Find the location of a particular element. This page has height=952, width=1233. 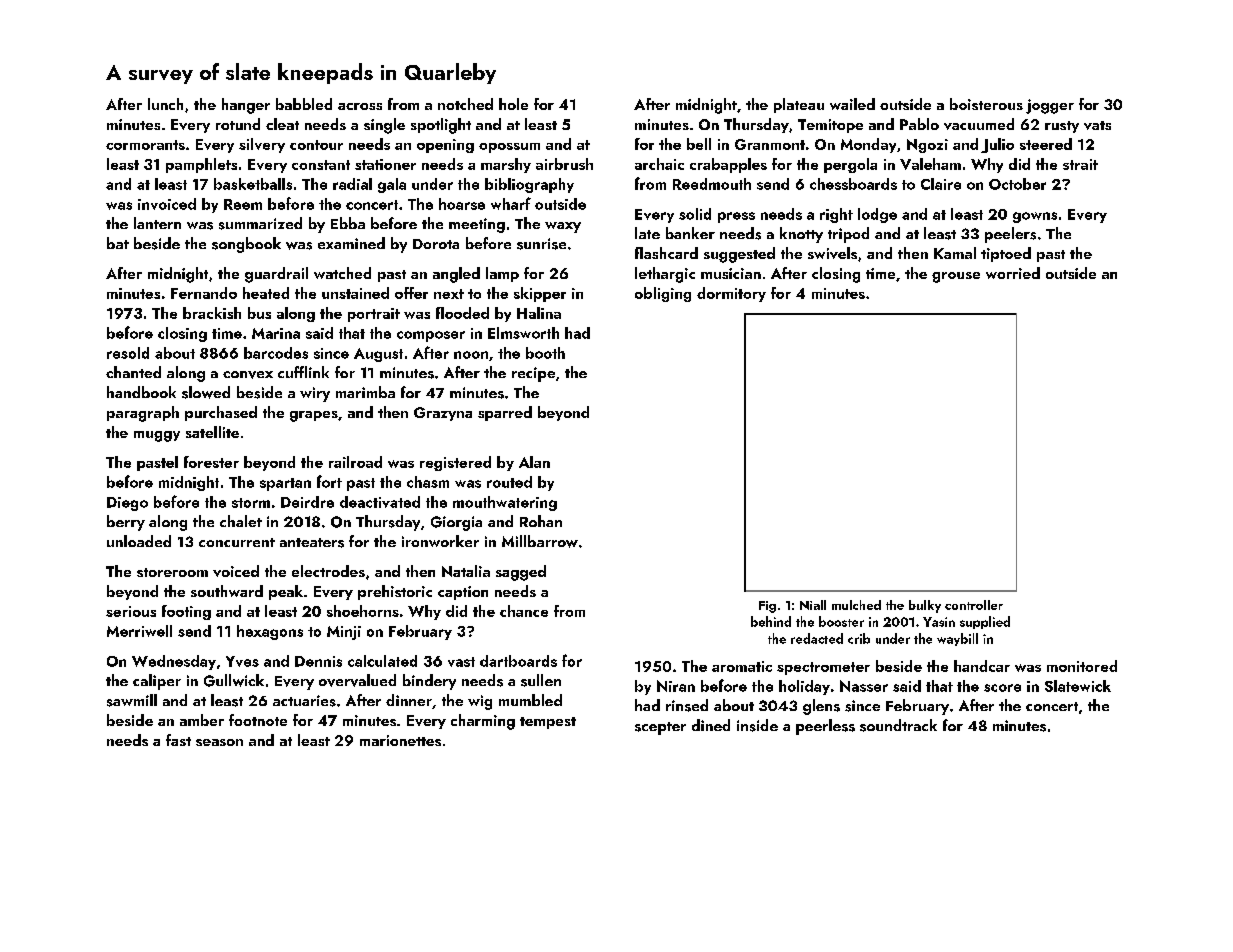

Marina is located at coordinates (276, 333).
